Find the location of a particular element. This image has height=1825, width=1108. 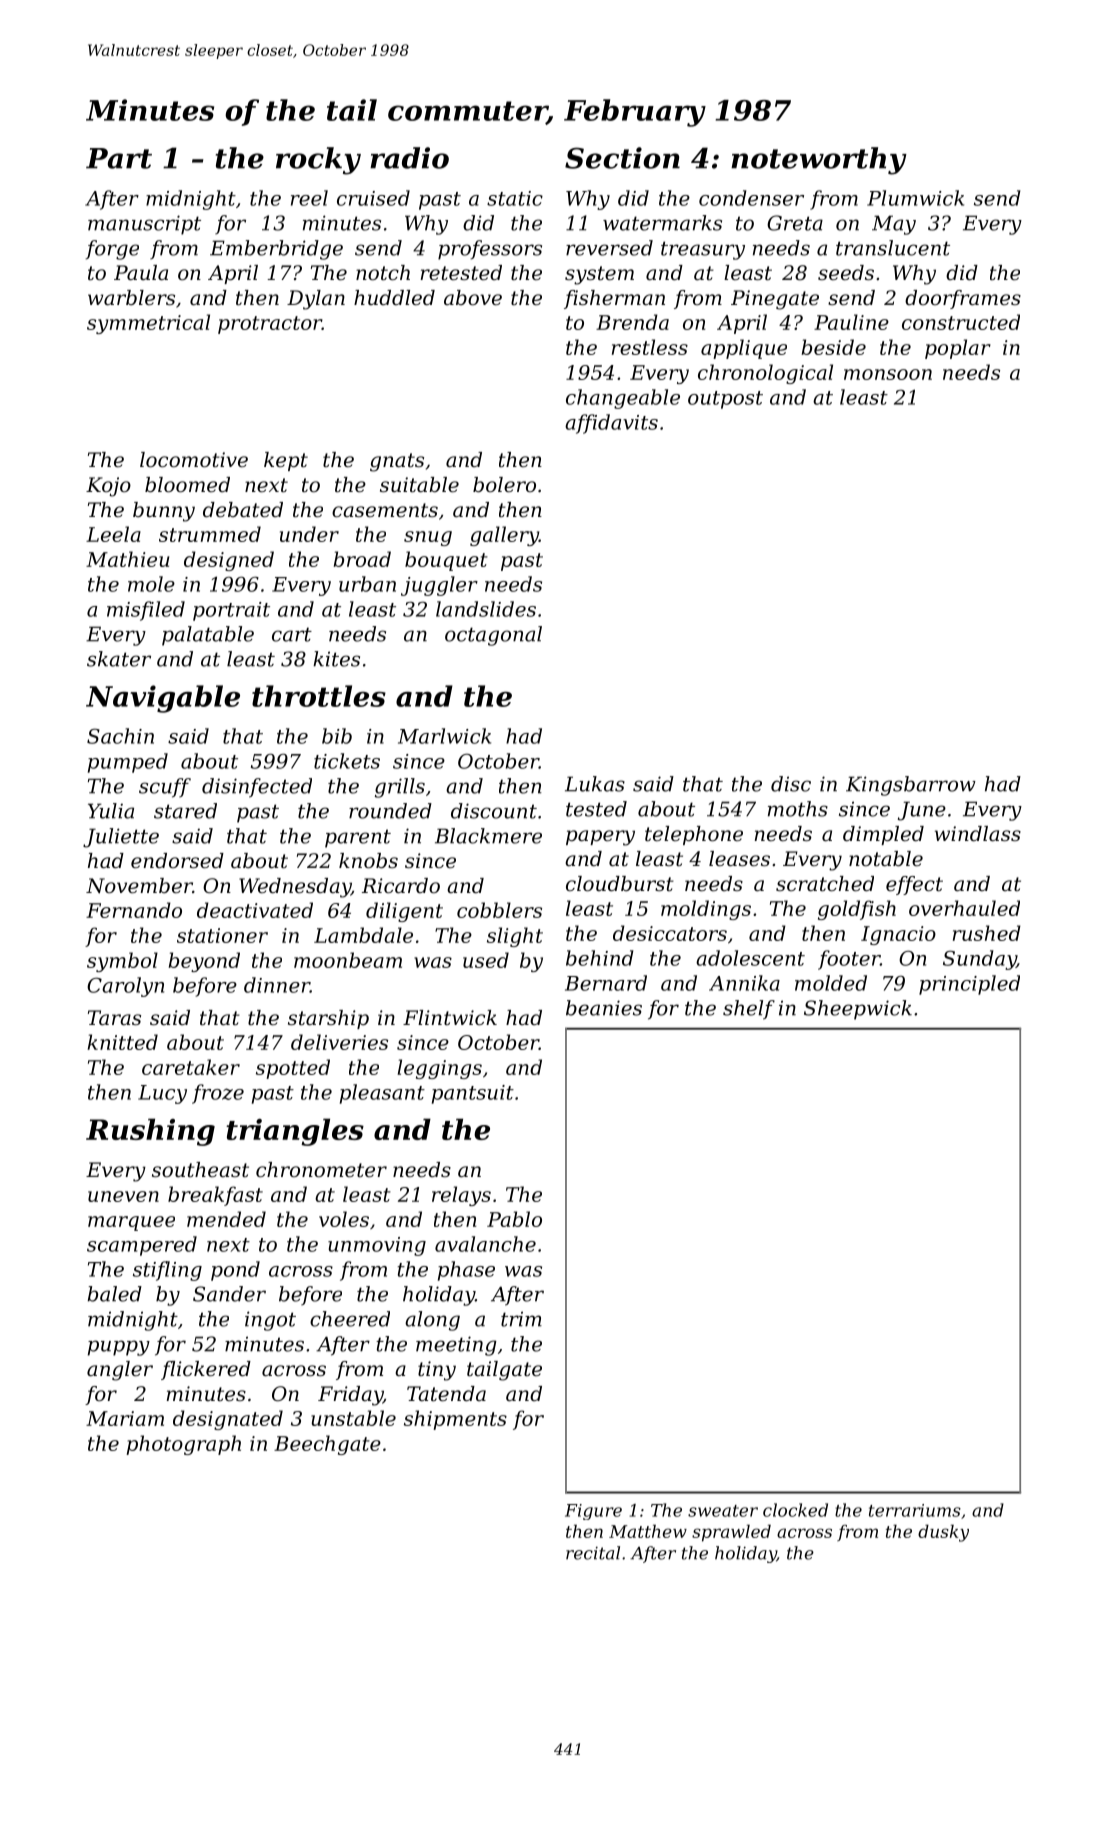

chronological is located at coordinates (765, 374).
